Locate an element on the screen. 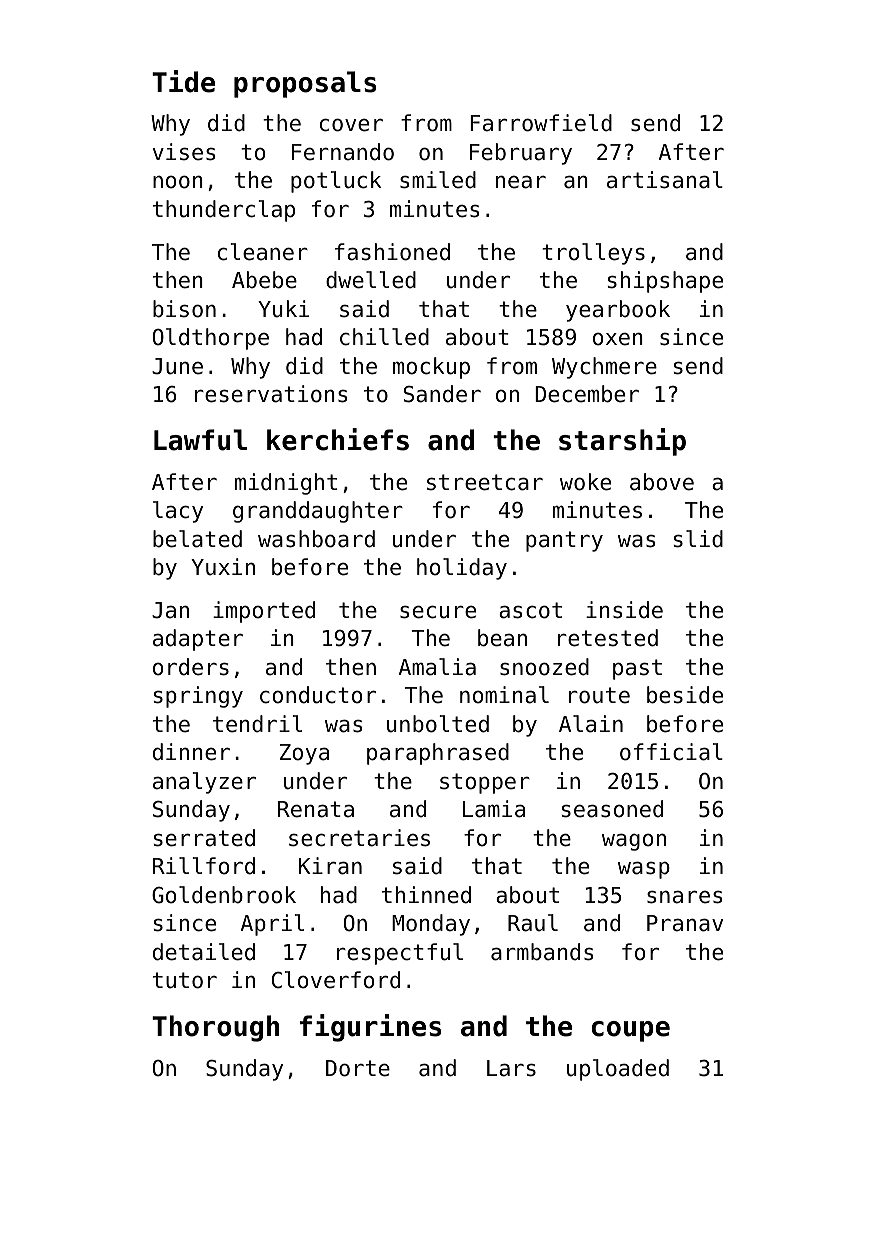 The height and width of the screenshot is (1243, 876). Jan is located at coordinates (170, 610).
